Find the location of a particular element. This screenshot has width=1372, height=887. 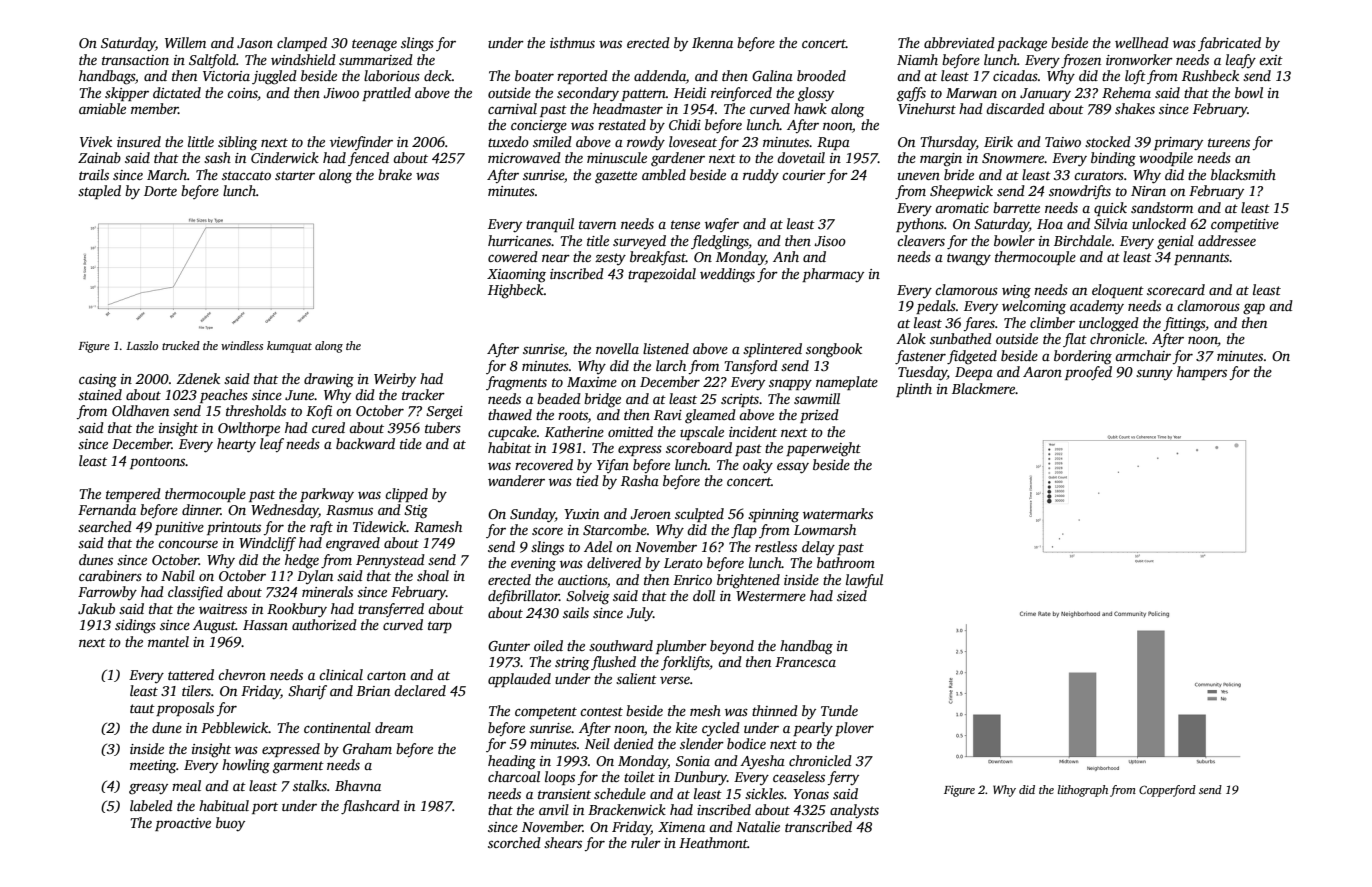

paperweight is located at coordinates (823, 449).
